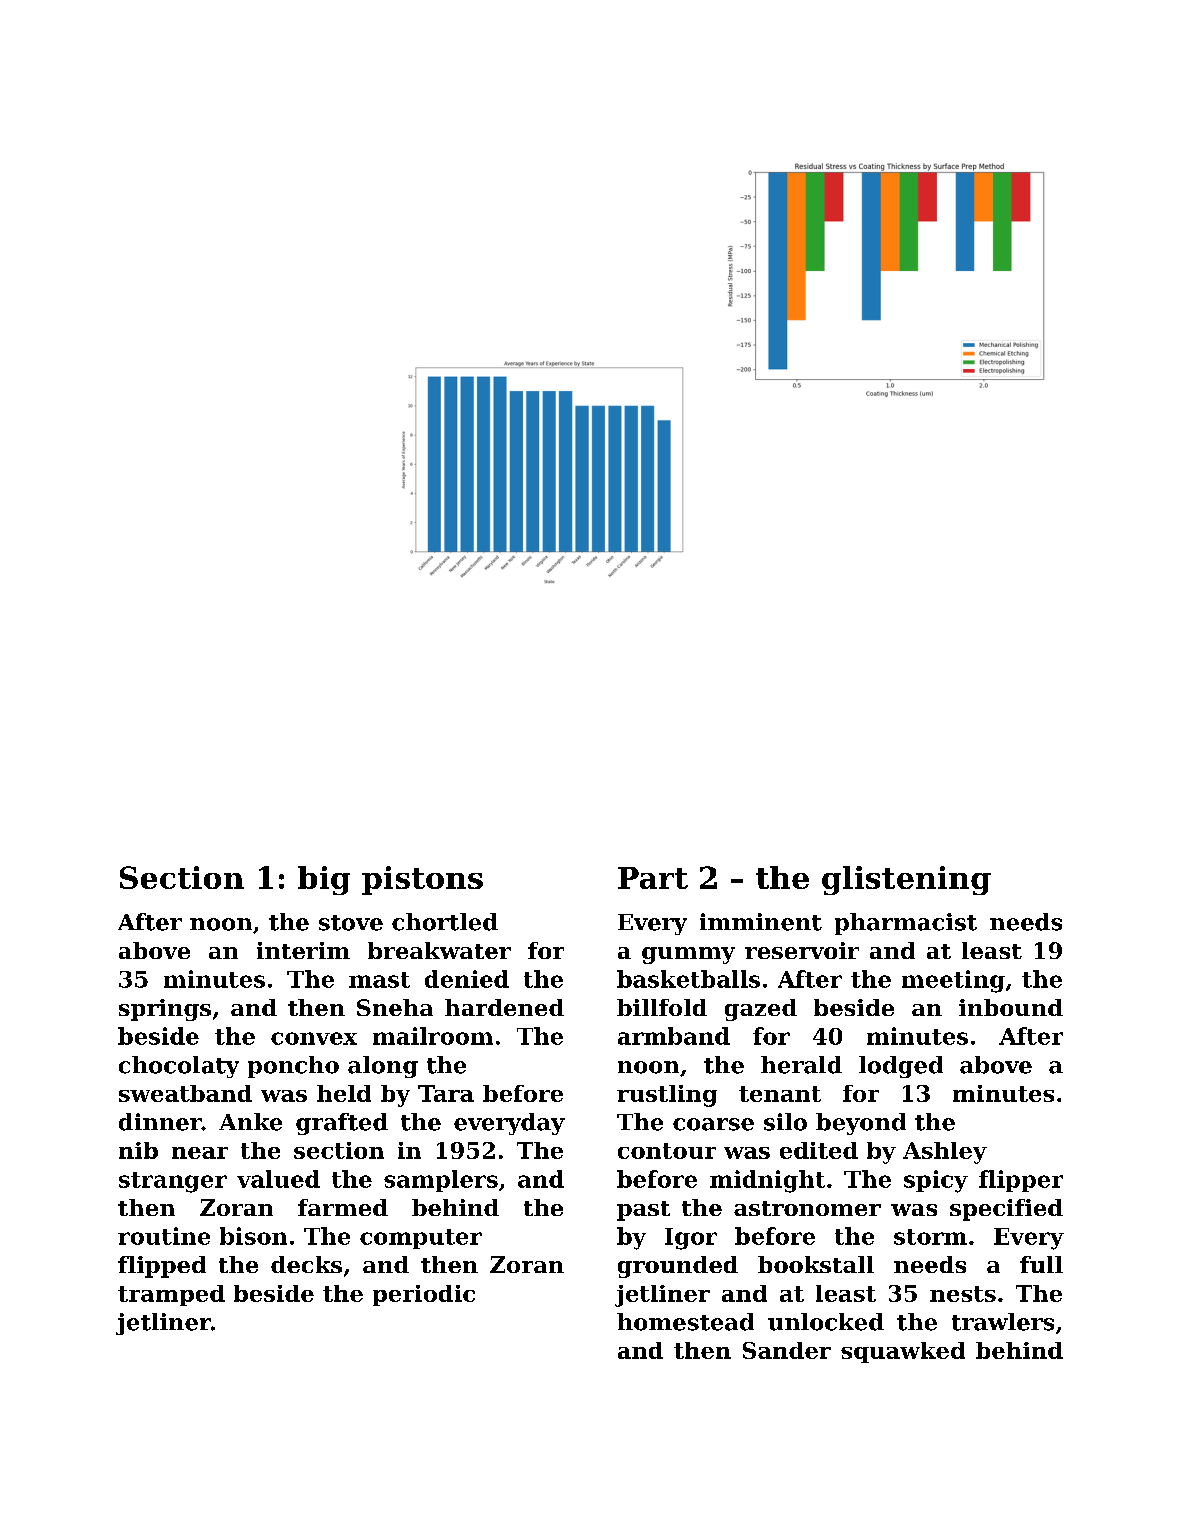  I want to click on big, so click(324, 880).
